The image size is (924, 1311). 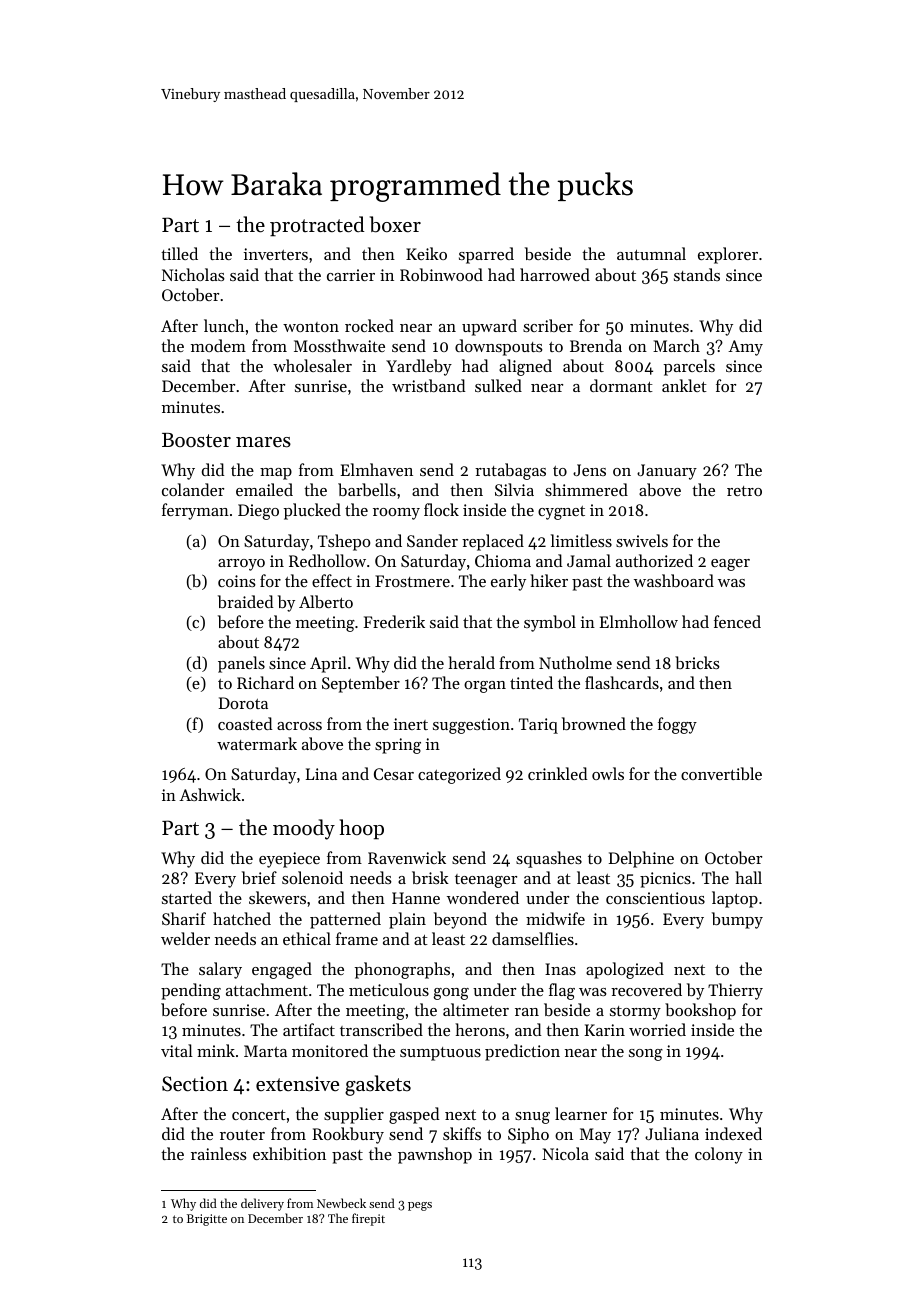 I want to click on Robinwood, so click(x=441, y=274).
